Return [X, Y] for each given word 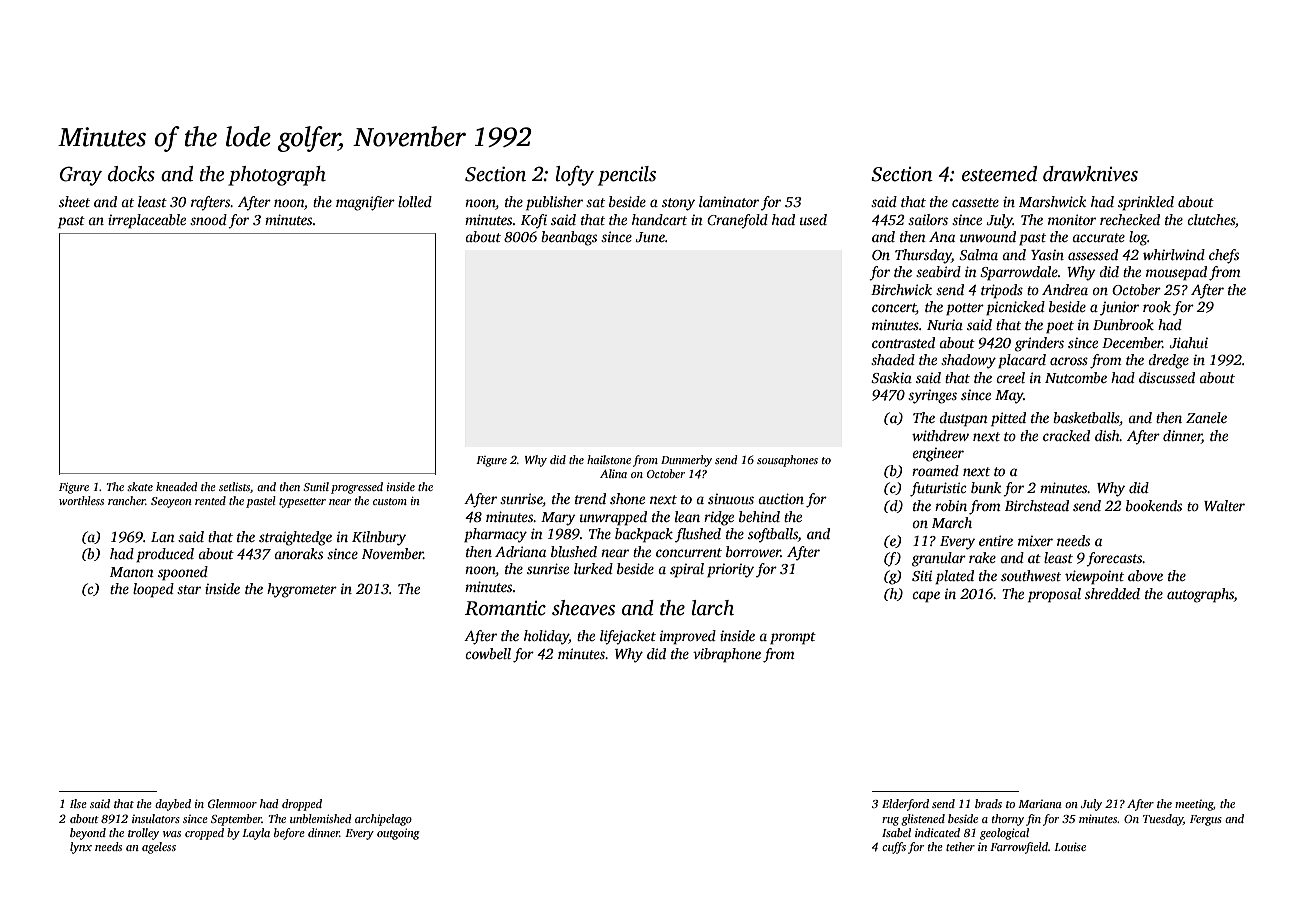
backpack [644, 535]
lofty [574, 176]
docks [131, 174]
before [289, 834]
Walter [1224, 505]
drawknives [1090, 174]
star [189, 589]
